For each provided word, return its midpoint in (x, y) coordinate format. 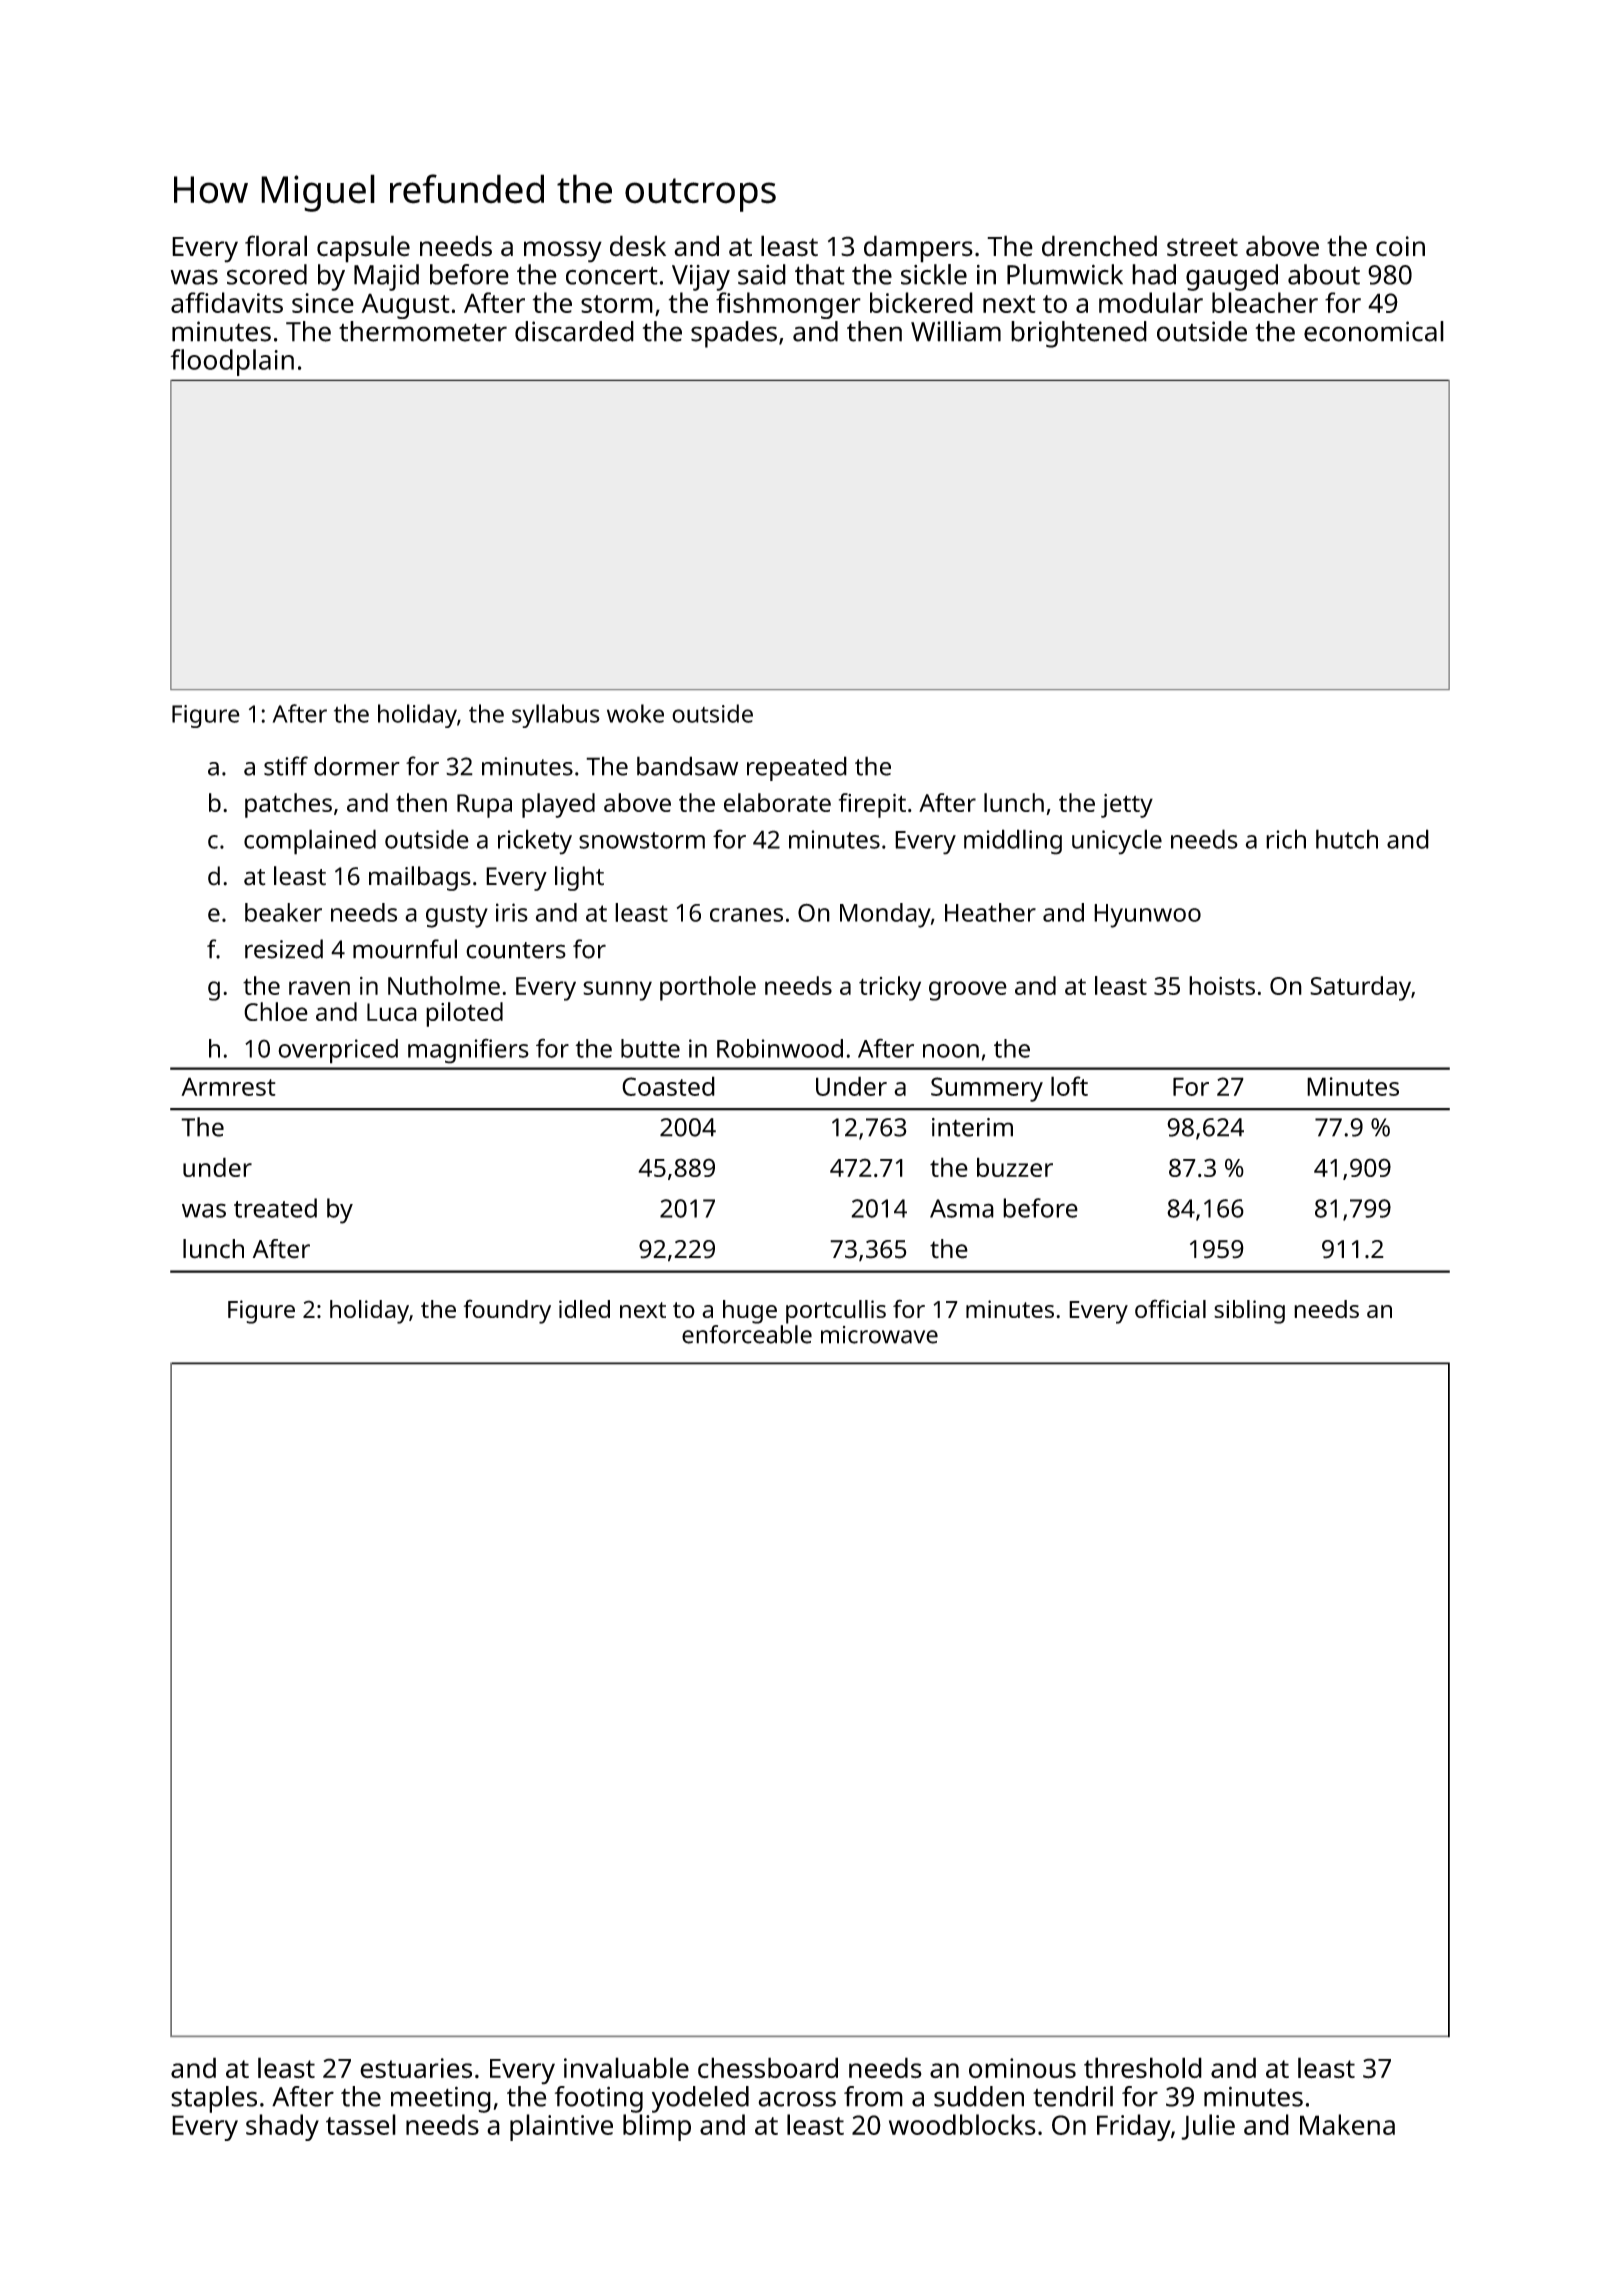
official (1170, 1308)
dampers (918, 249)
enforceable (747, 1334)
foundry (507, 1311)
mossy (563, 252)
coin (1400, 246)
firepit (872, 805)
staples (214, 2099)
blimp (657, 2127)
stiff (286, 766)
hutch (1347, 839)
